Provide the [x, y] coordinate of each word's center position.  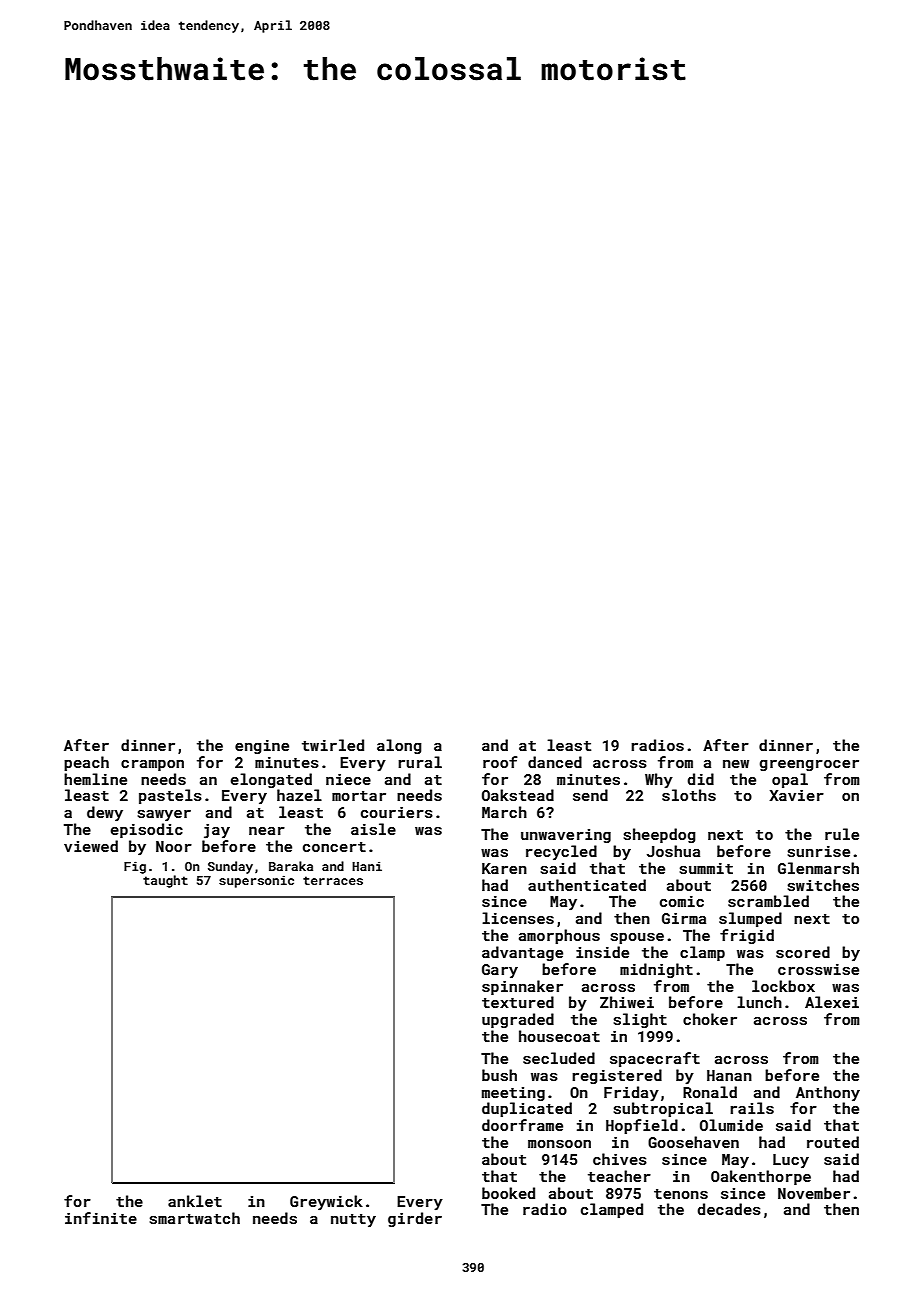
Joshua [673, 851]
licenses [518, 918]
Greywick [326, 1203]
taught [165, 881]
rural [420, 762]
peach [86, 763]
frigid [747, 936]
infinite [101, 1218]
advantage [522, 953]
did [701, 779]
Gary [500, 971]
